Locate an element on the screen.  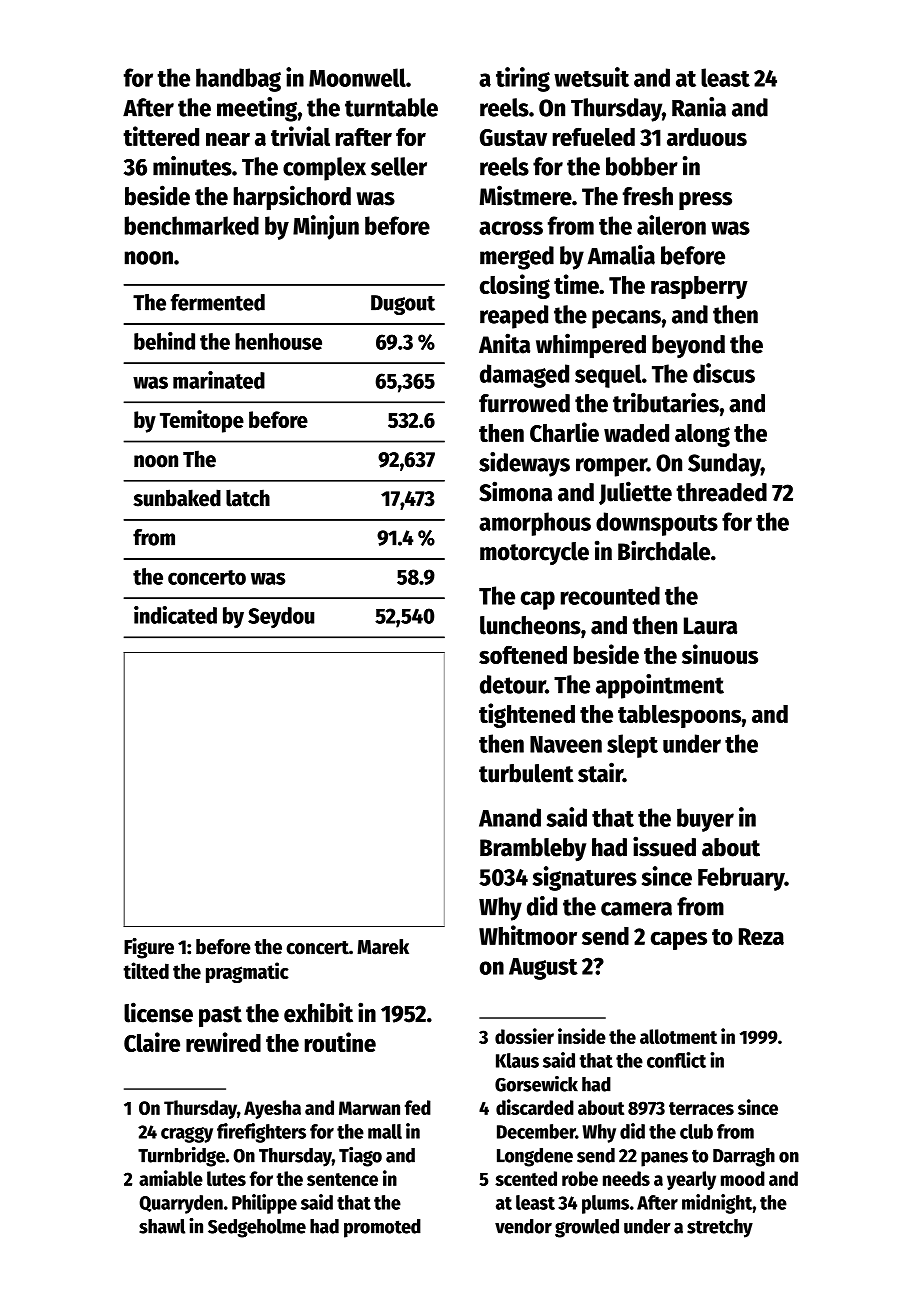
Moonwell is located at coordinates (357, 77).
